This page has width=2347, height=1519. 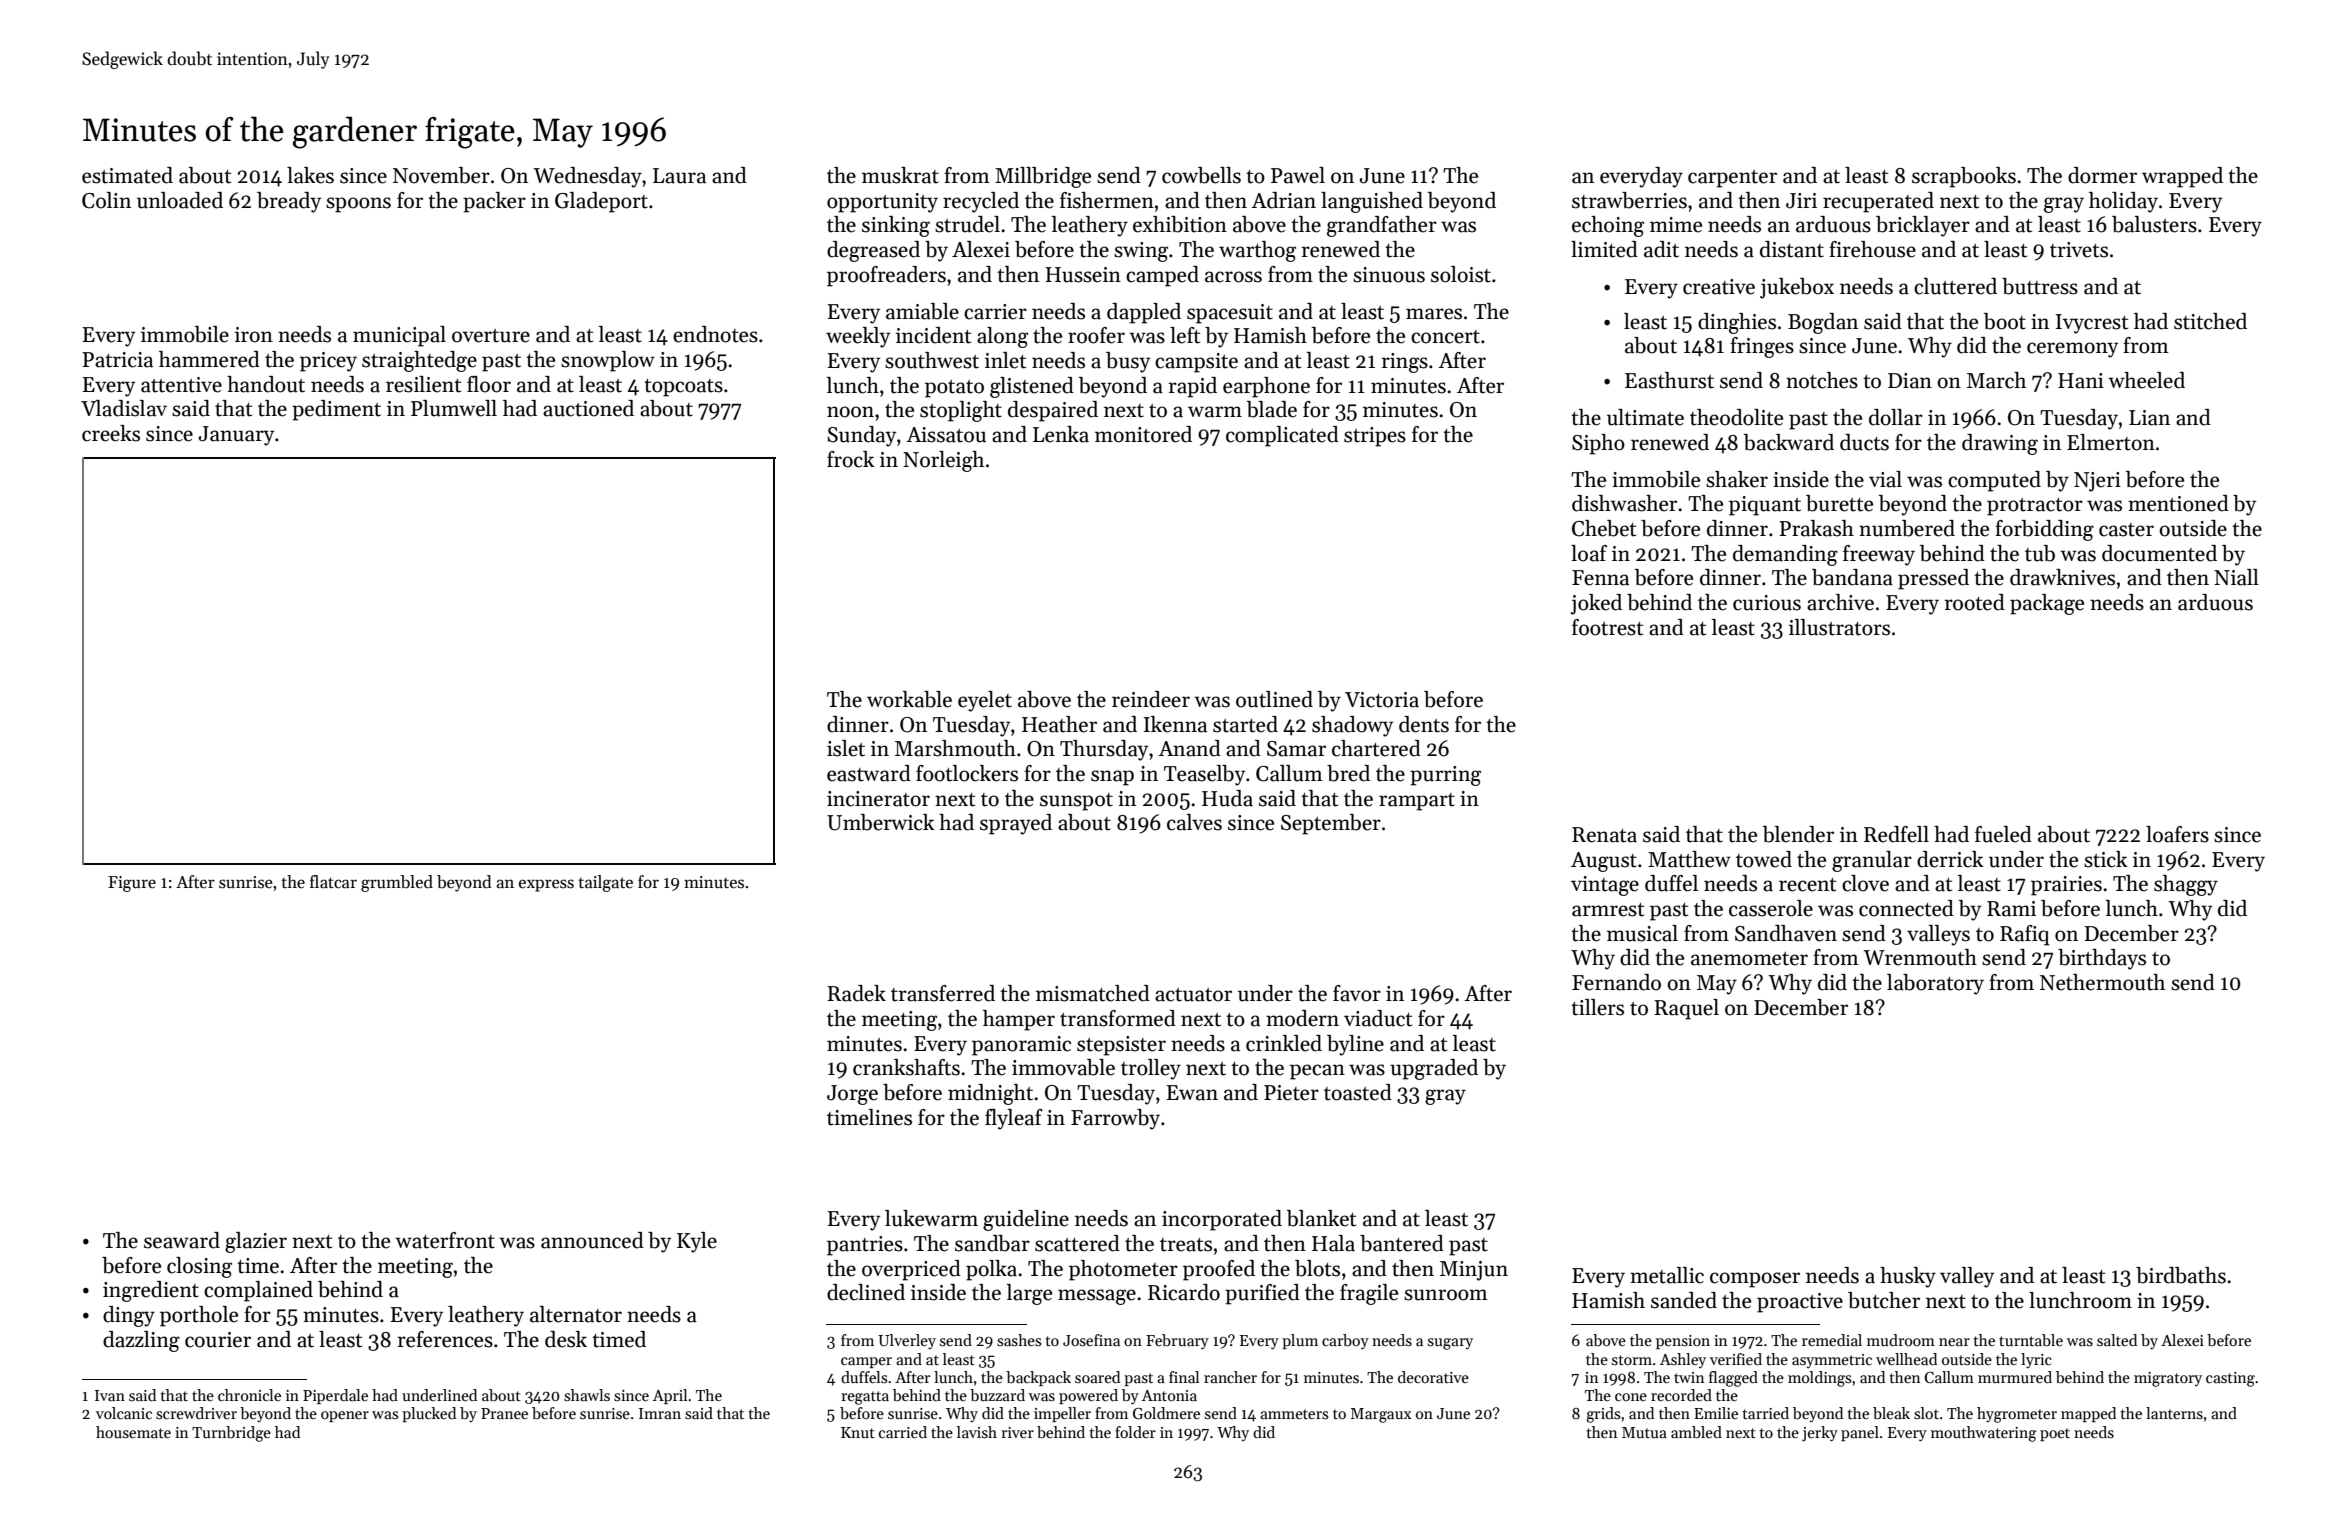 I want to click on sinuous, so click(x=1389, y=275).
